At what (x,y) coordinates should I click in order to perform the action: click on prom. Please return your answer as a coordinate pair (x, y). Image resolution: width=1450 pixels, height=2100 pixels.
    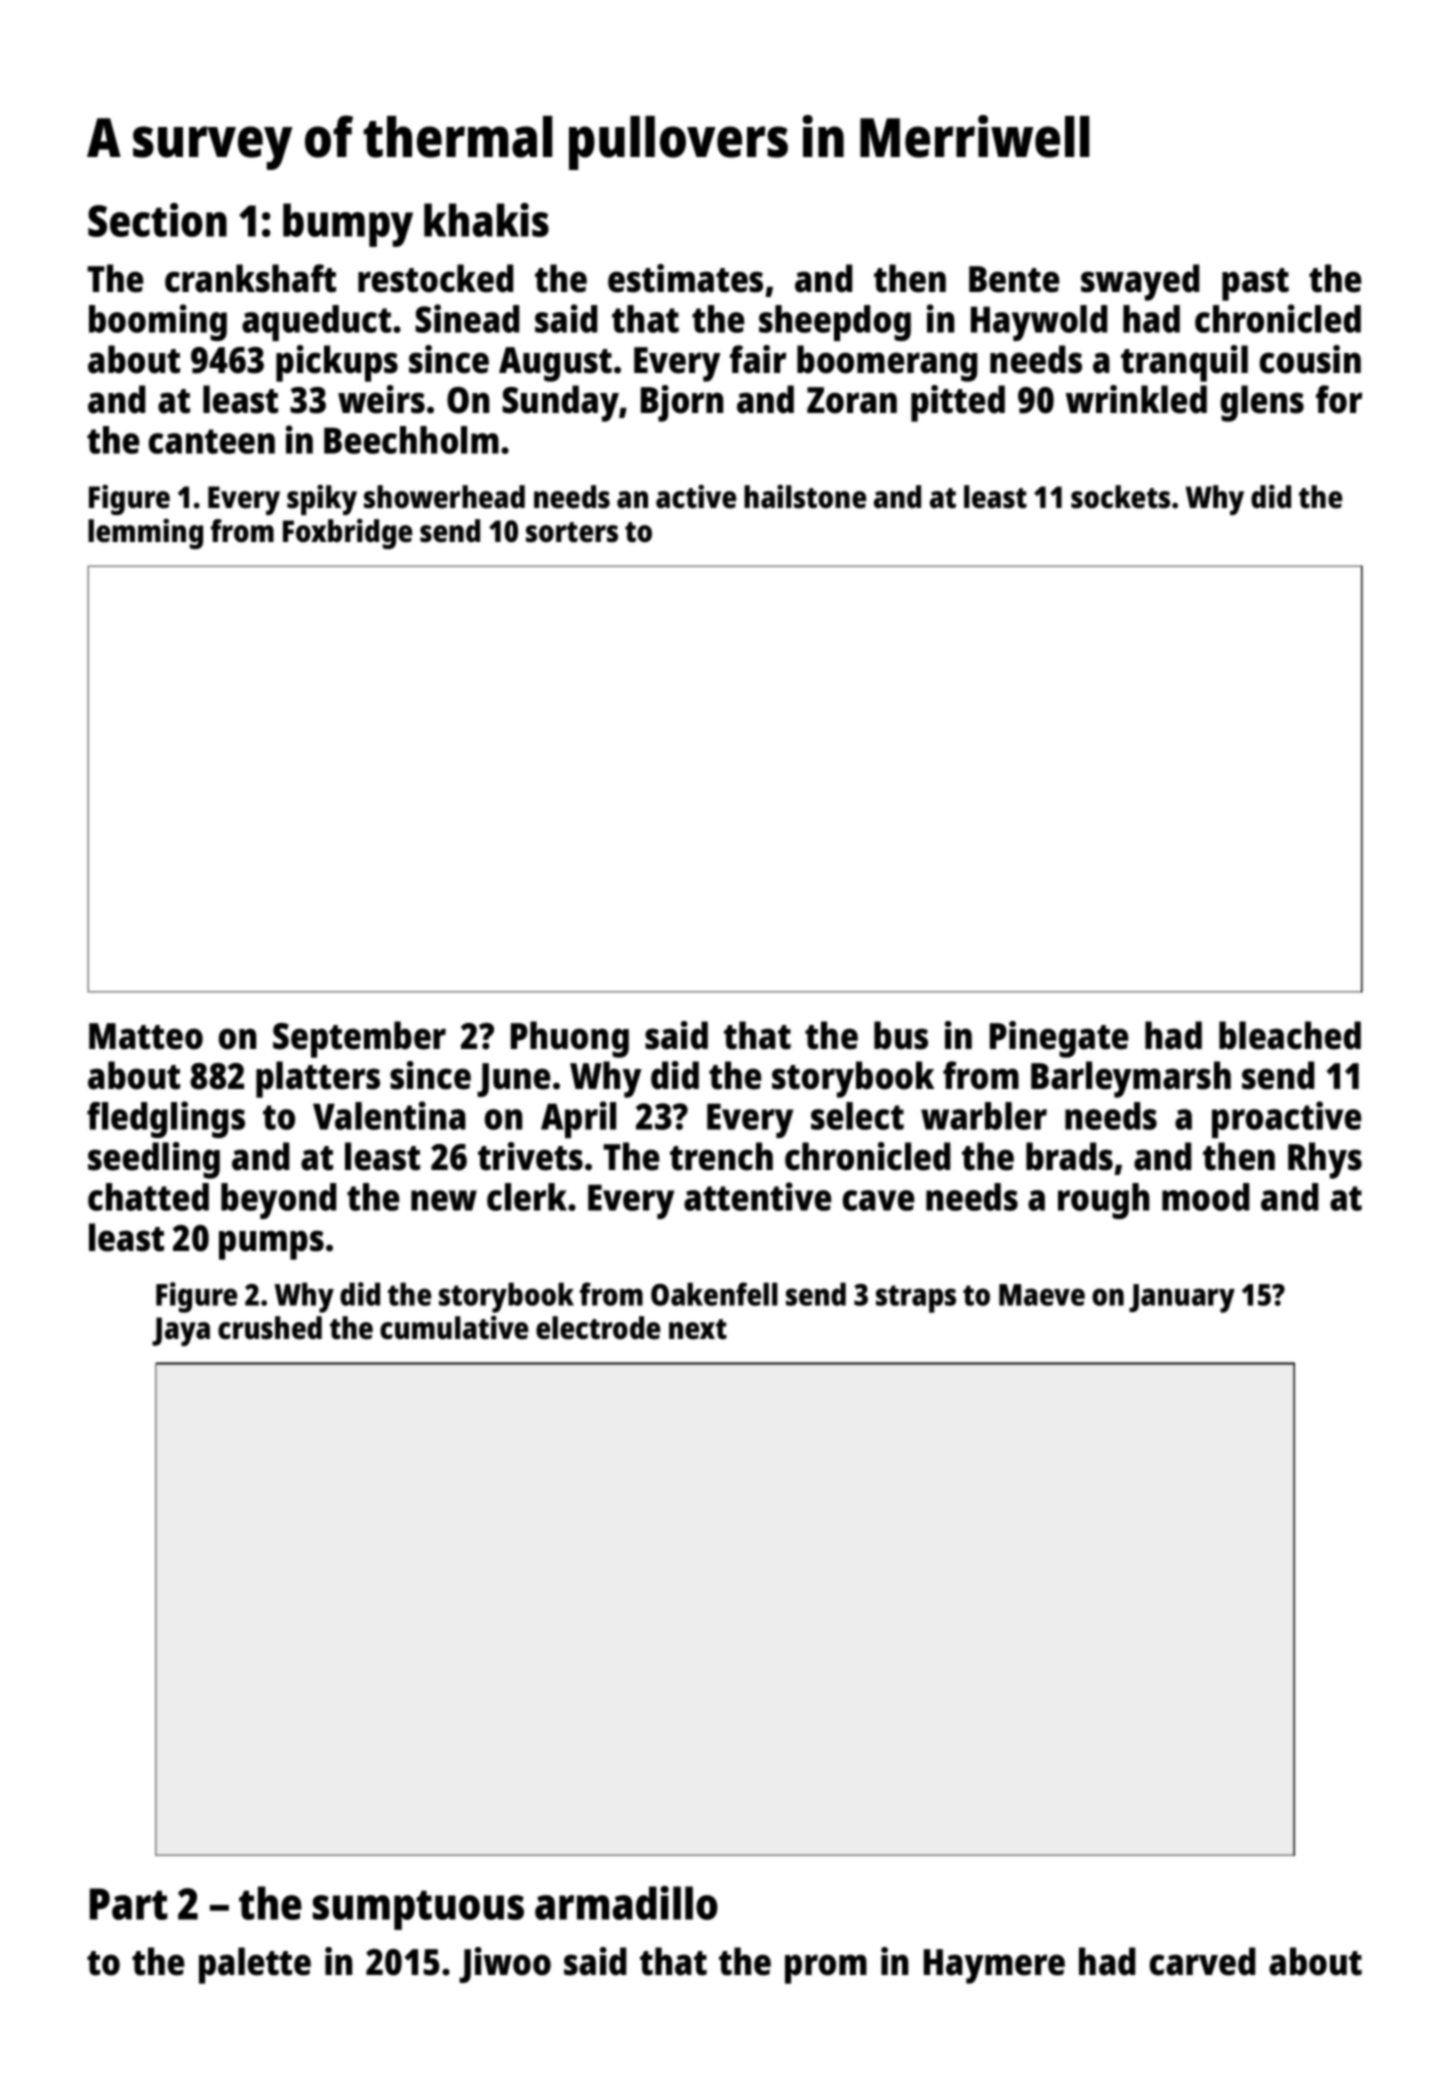
    Looking at the image, I should click on (826, 1969).
